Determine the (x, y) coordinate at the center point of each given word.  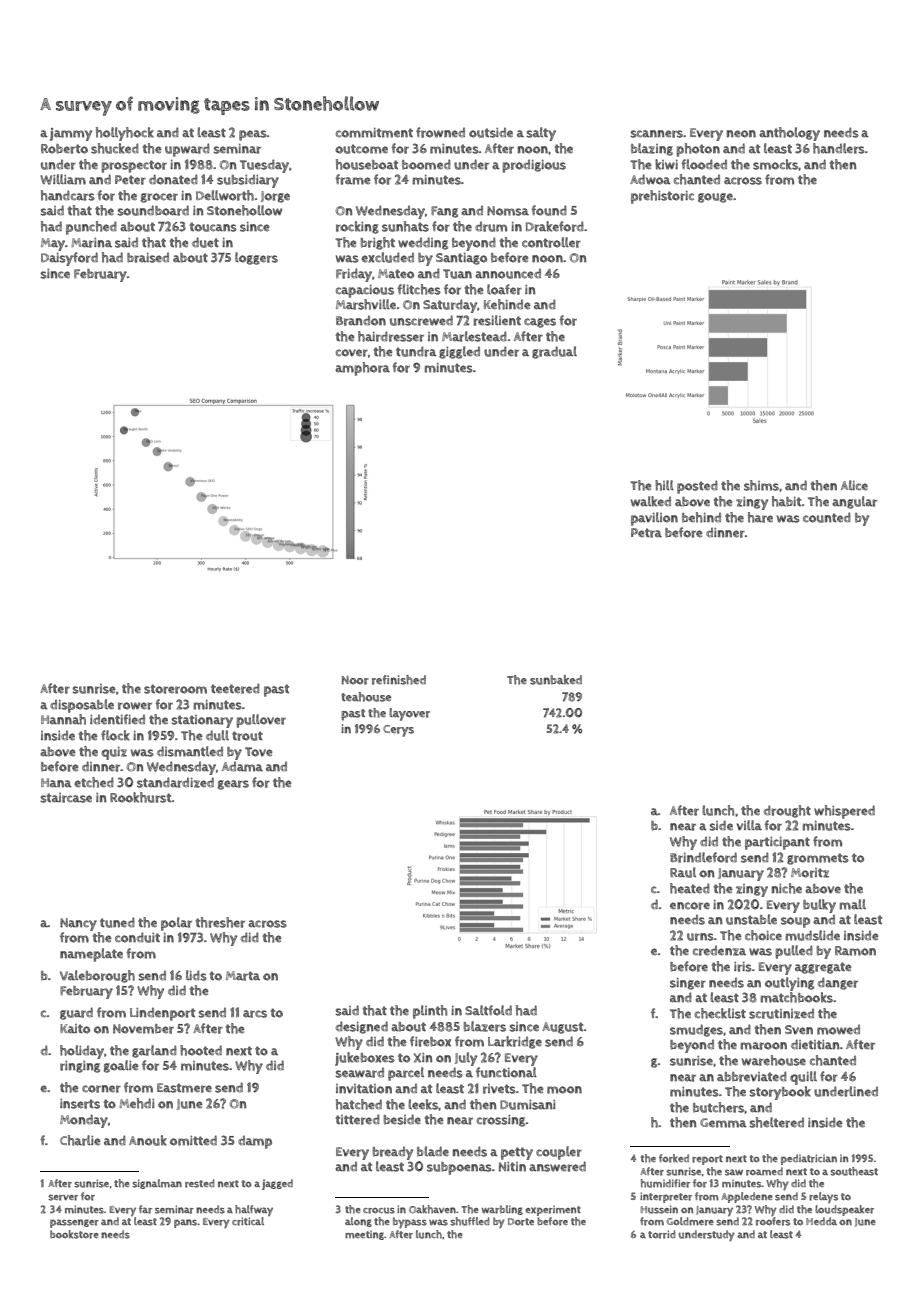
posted (697, 487)
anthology (789, 134)
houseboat (367, 164)
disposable (82, 706)
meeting (364, 1235)
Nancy (78, 924)
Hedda (821, 1221)
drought (787, 811)
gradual (554, 352)
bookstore (74, 1234)
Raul (683, 872)
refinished (399, 680)
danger (838, 983)
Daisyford (69, 259)
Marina (91, 243)
